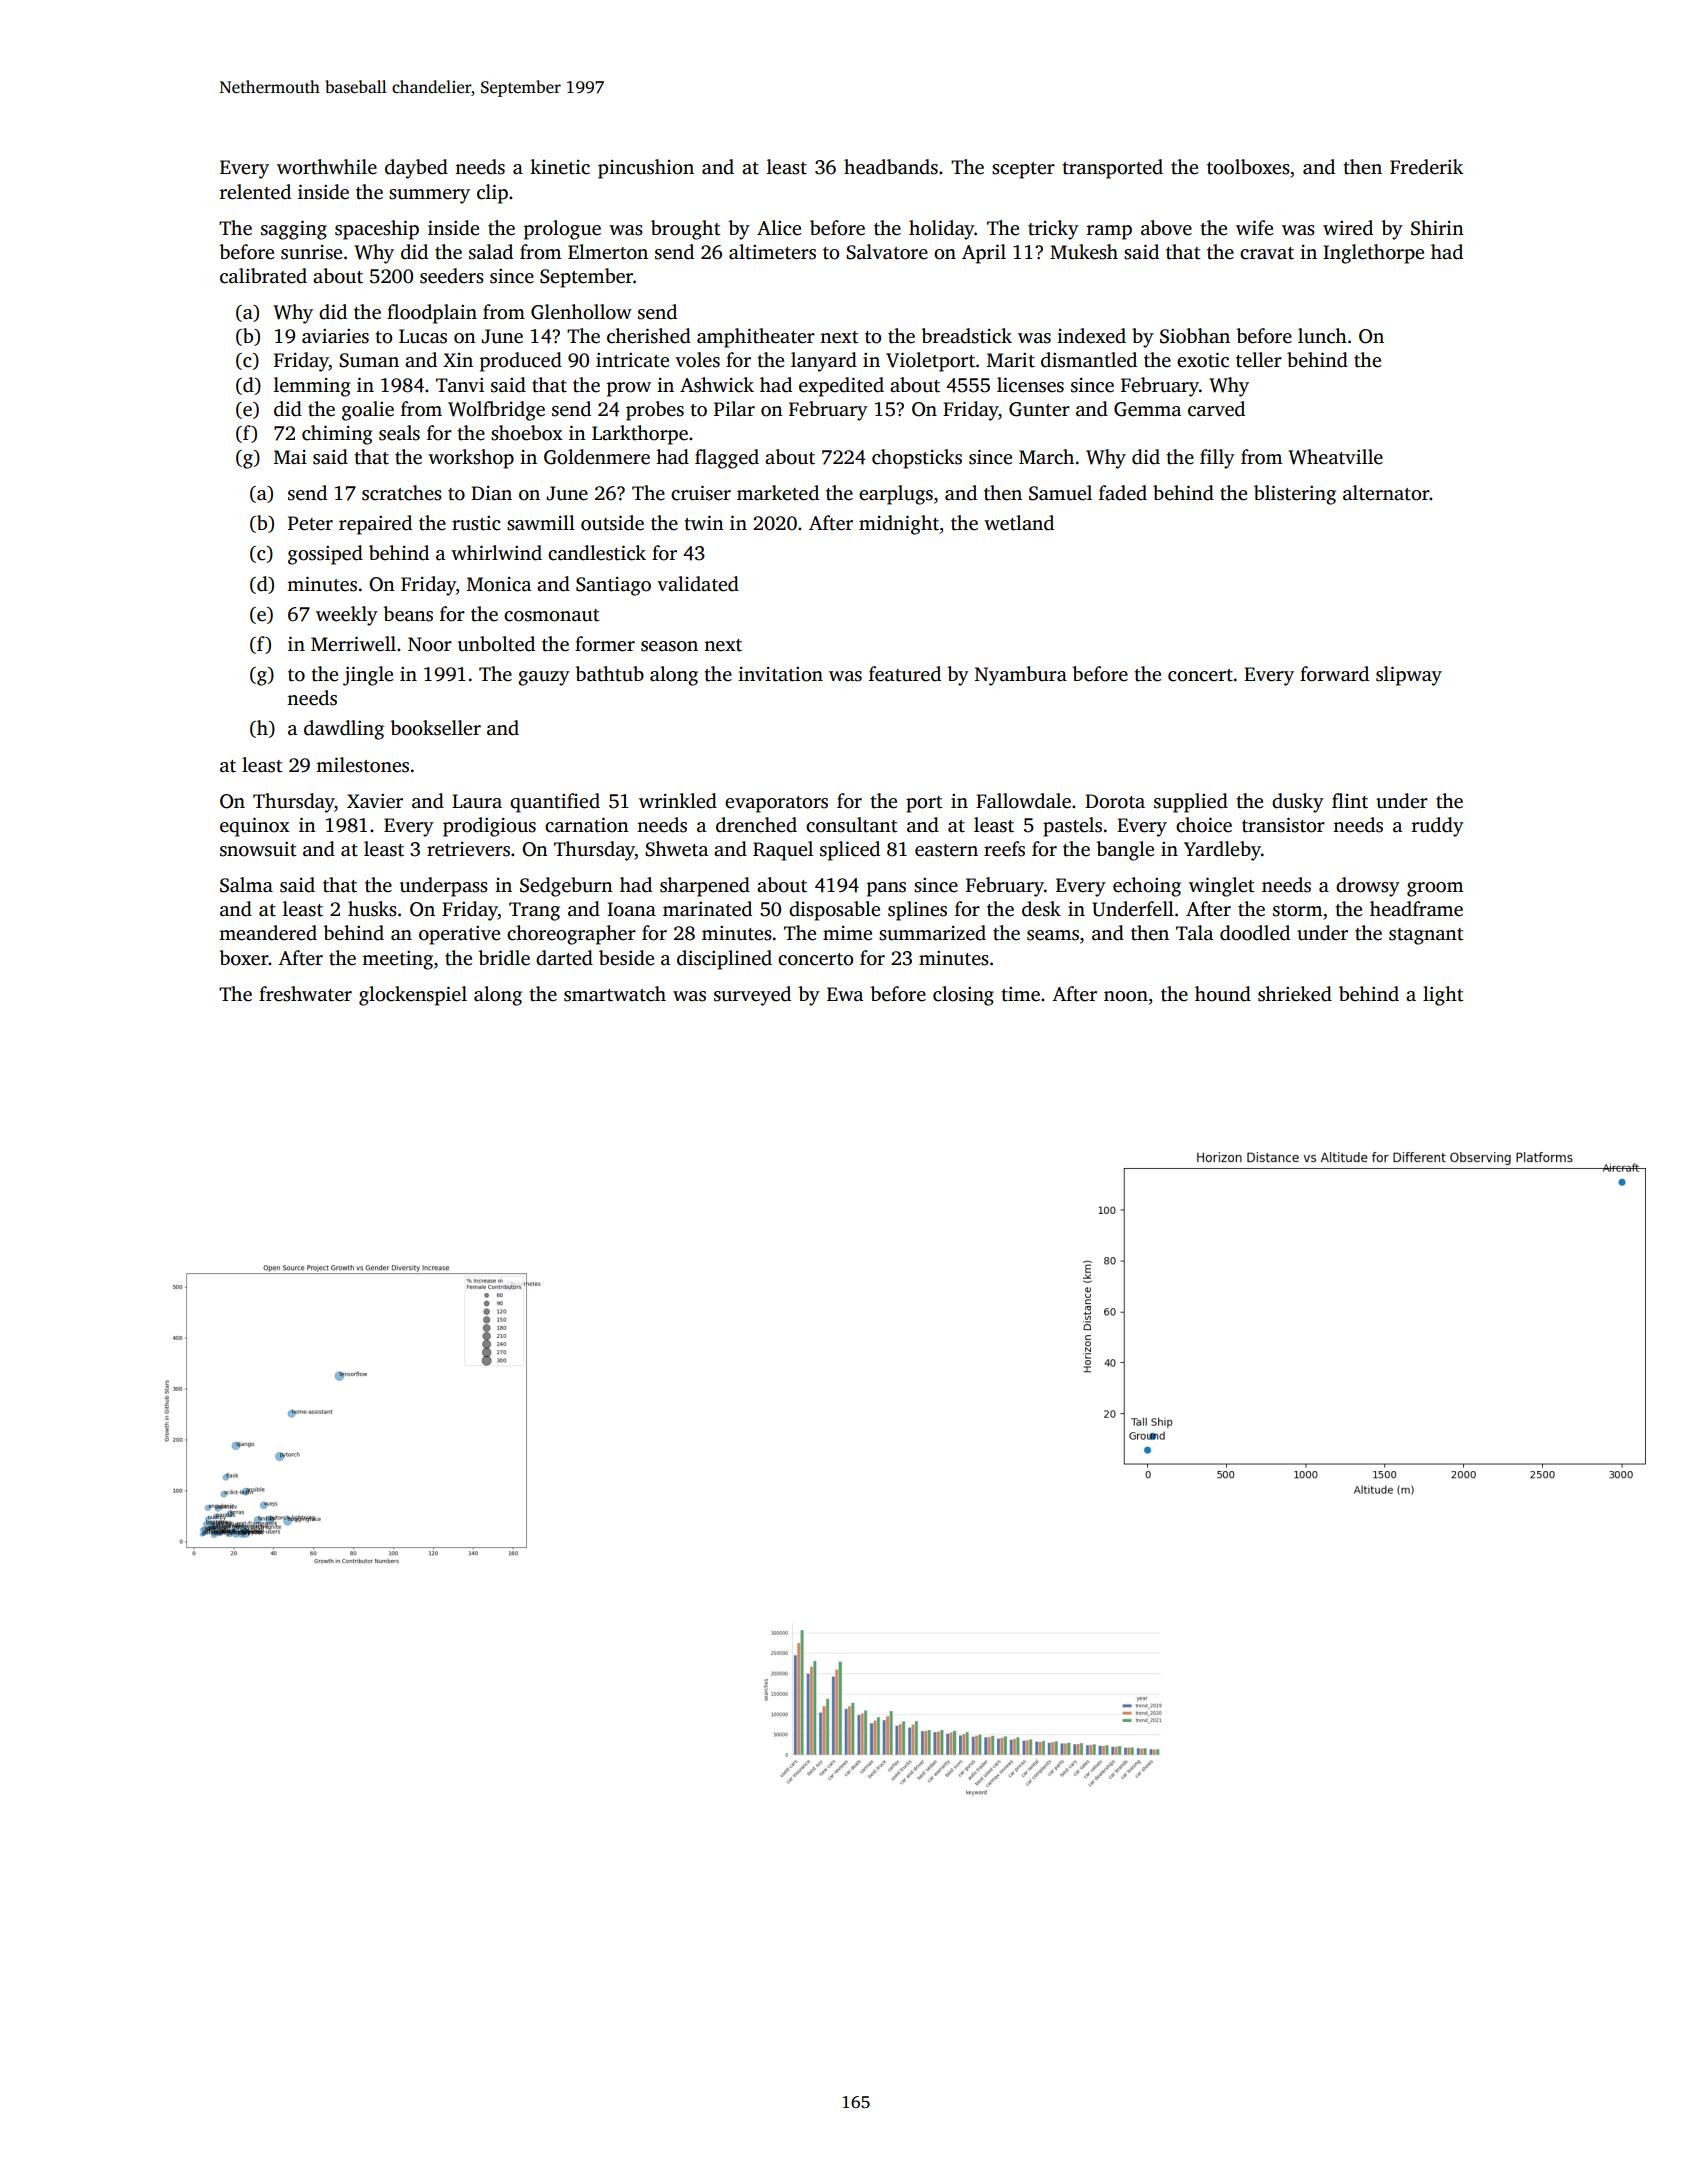  Describe the element at coordinates (1386, 493) in the page. I see `alternator` at that location.
